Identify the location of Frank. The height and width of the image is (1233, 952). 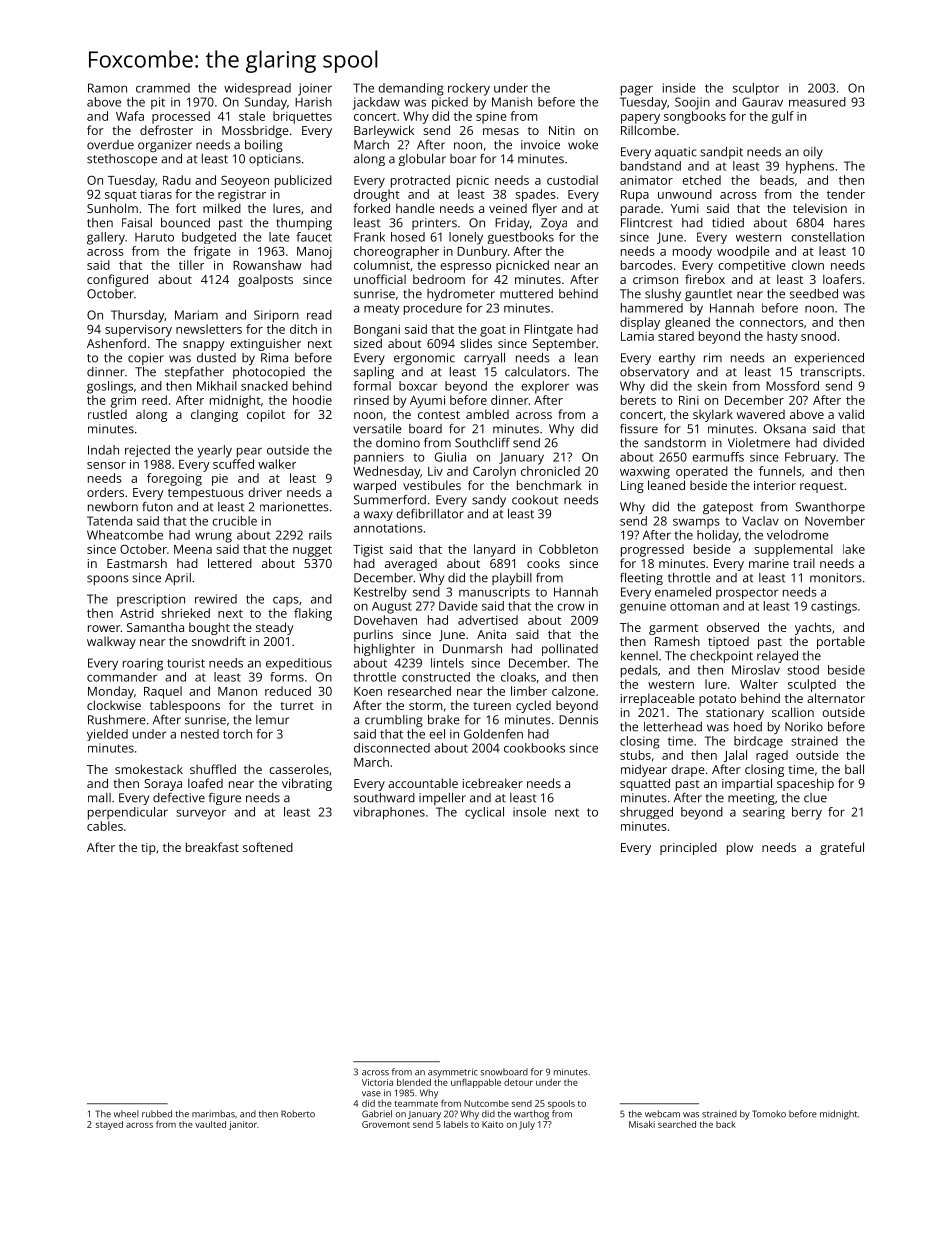
(369, 237).
